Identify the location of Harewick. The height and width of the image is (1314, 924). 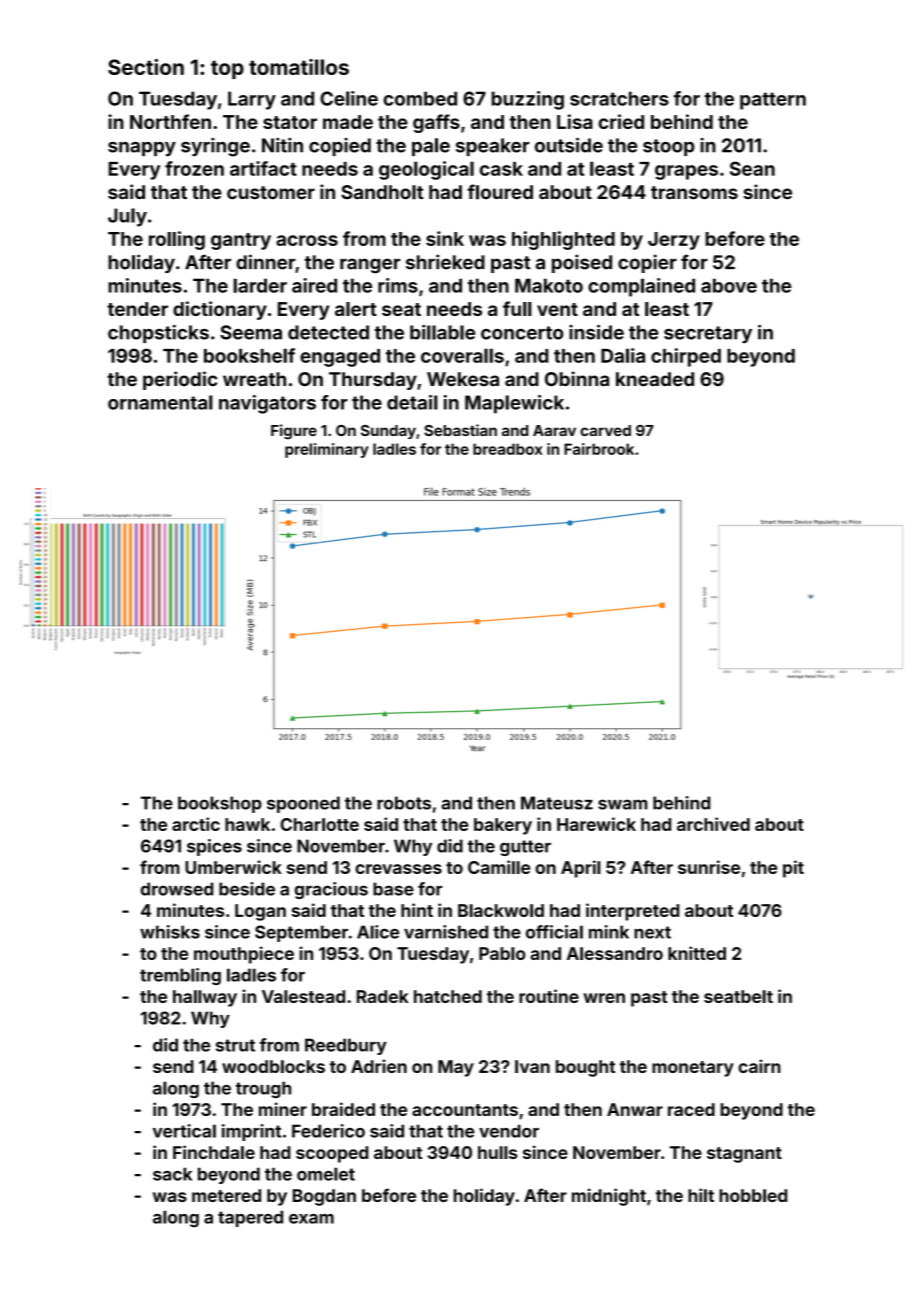
(596, 824).
